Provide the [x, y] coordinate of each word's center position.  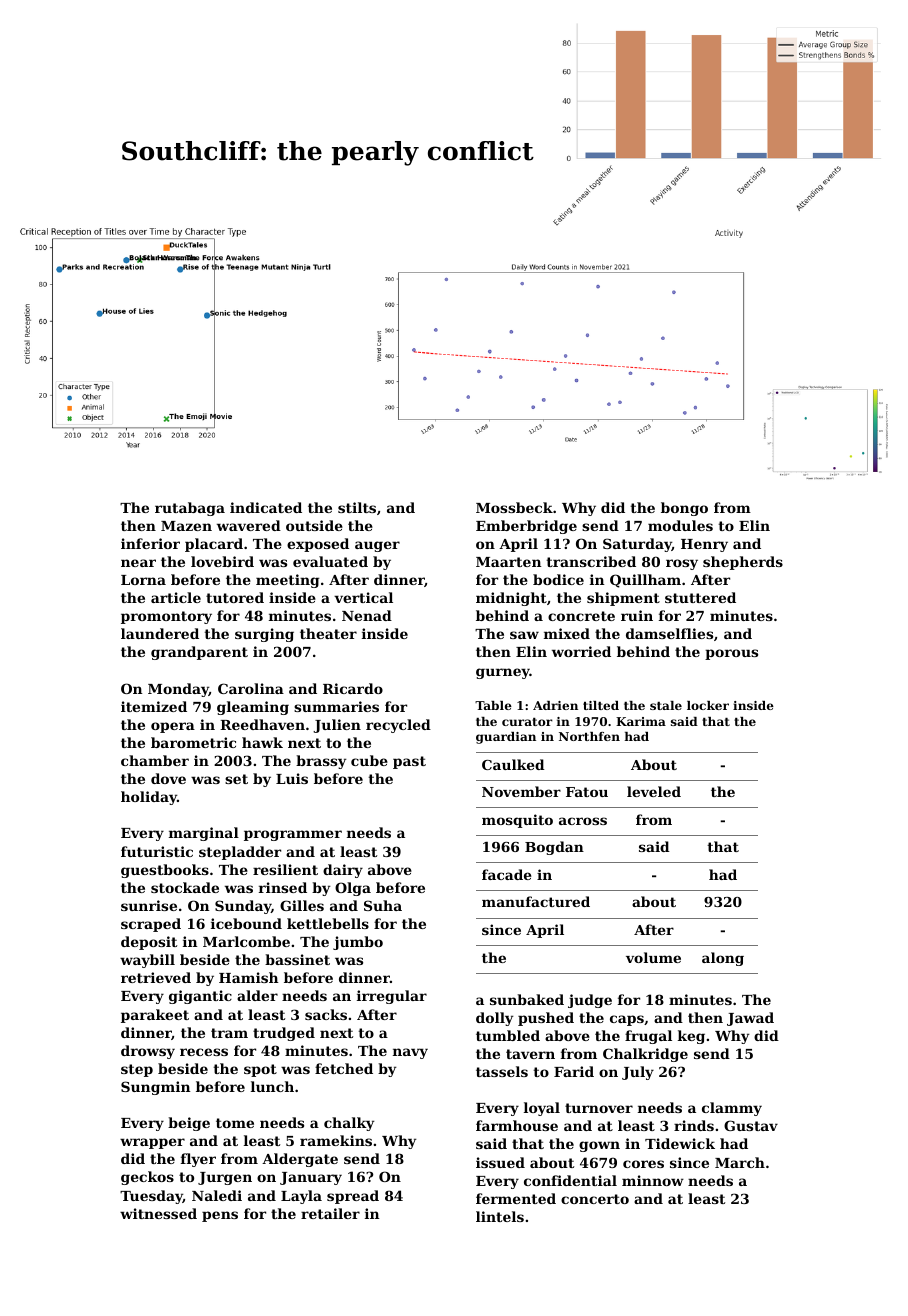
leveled [654, 791]
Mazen [186, 526]
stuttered [700, 597]
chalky [349, 1124]
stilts [357, 507]
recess [204, 1052]
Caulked [513, 764]
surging [264, 635]
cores [643, 1164]
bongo [684, 509]
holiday [149, 798]
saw [524, 635]
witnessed [158, 1213]
